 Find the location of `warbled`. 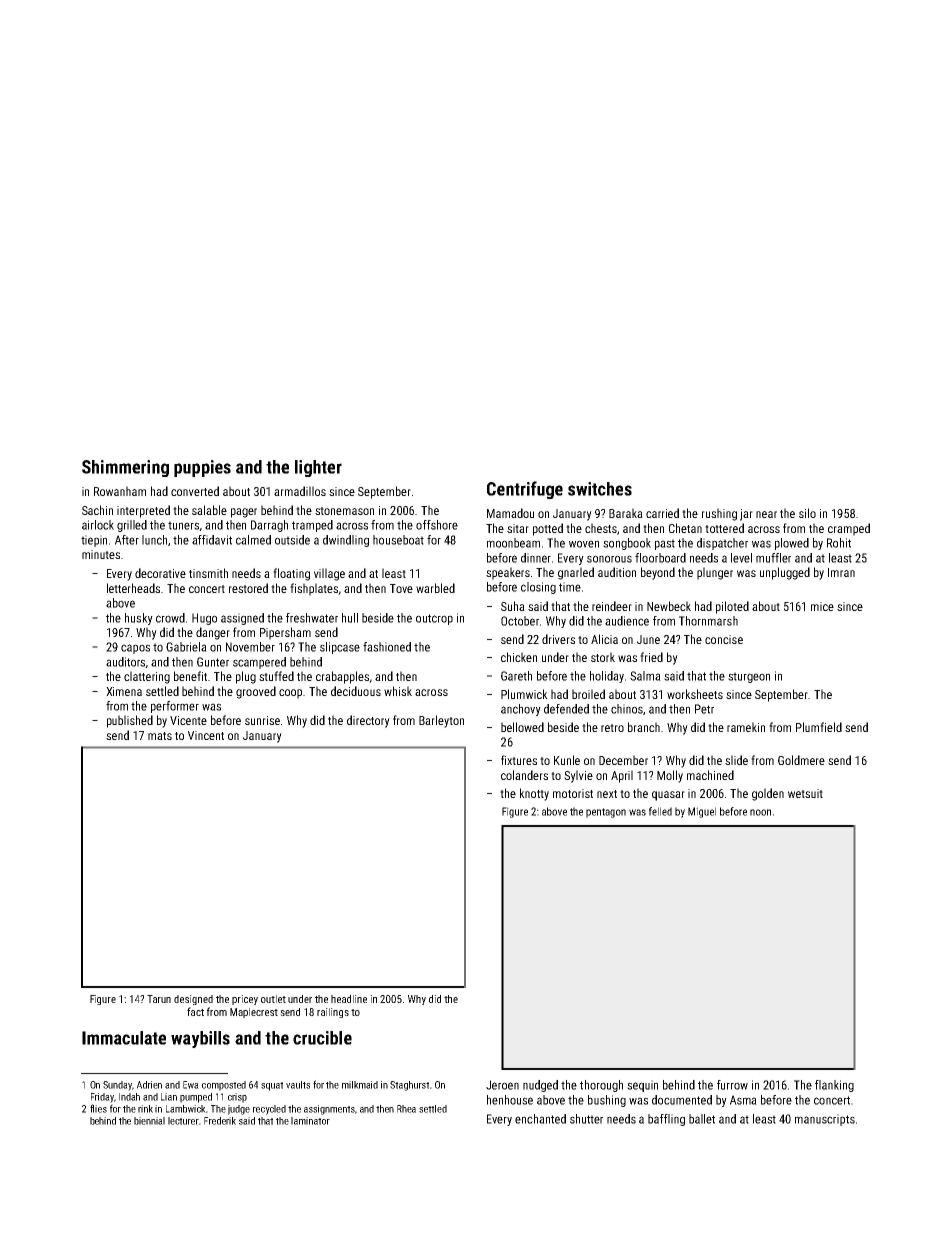

warbled is located at coordinates (435, 588).
